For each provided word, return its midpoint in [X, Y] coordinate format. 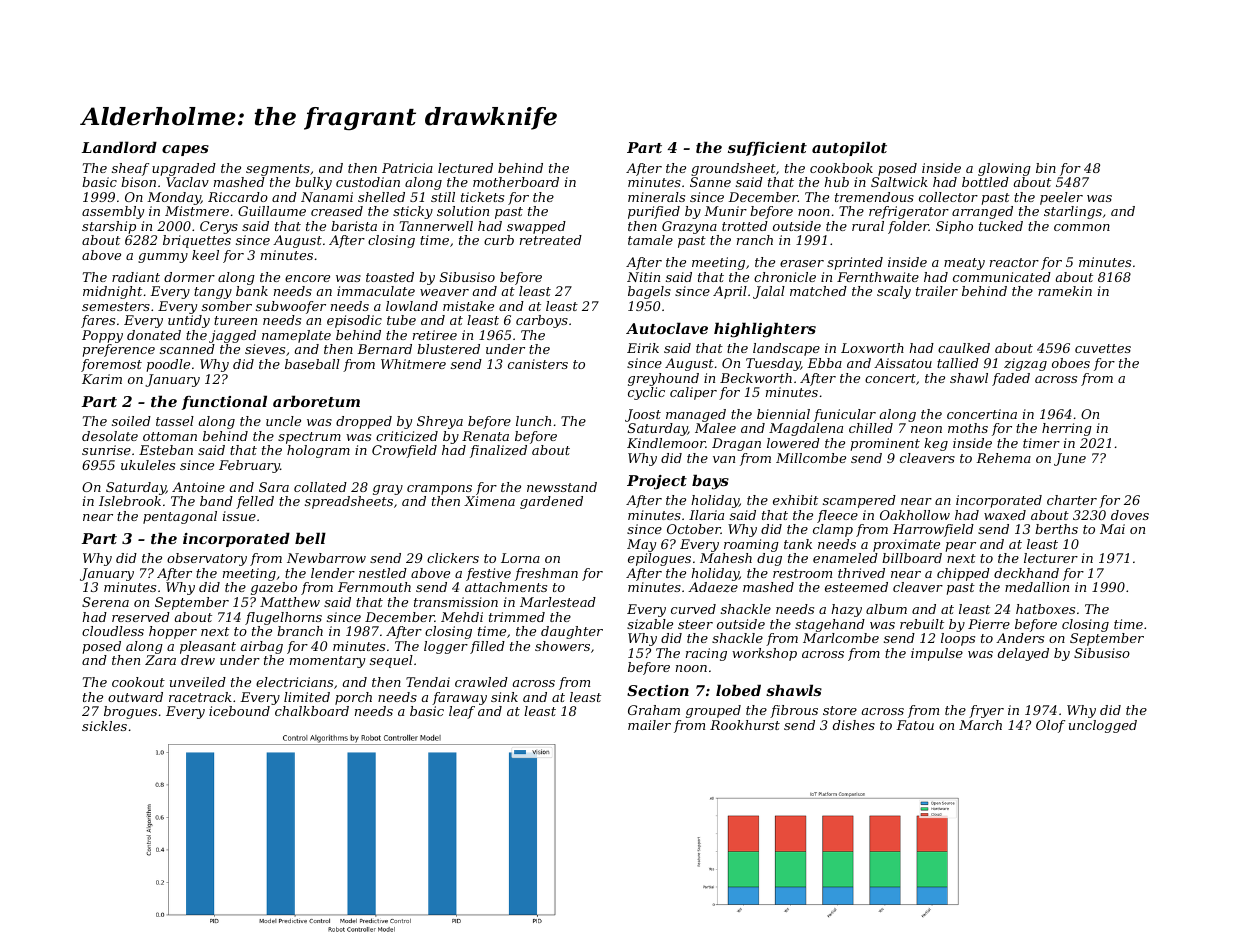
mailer [649, 725]
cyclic [646, 393]
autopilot [849, 148]
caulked [964, 348]
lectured [465, 168]
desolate [110, 436]
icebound [239, 711]
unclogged [1103, 726]
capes [185, 150]
